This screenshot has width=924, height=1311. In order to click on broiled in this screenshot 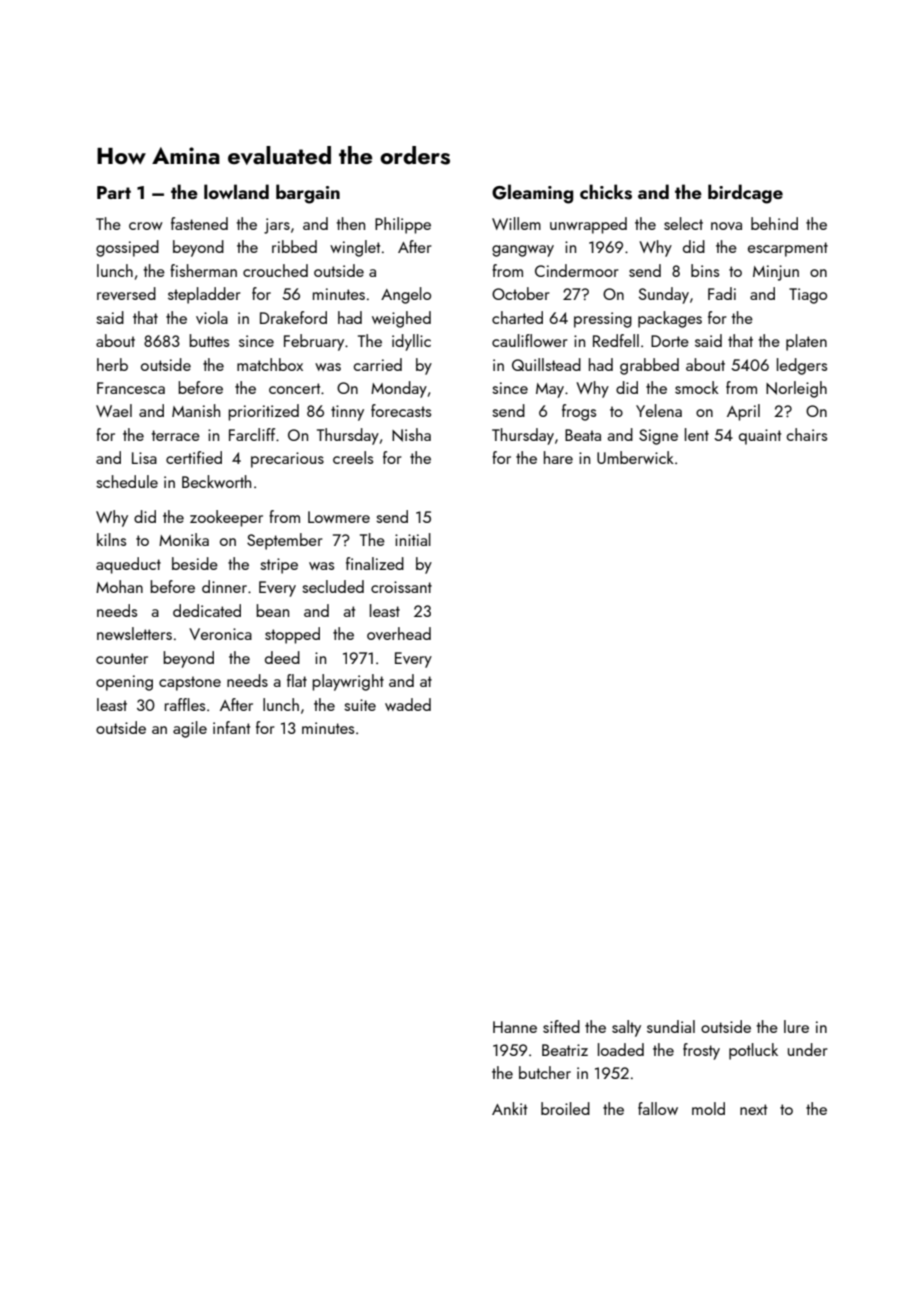, I will do `click(565, 1108)`.
